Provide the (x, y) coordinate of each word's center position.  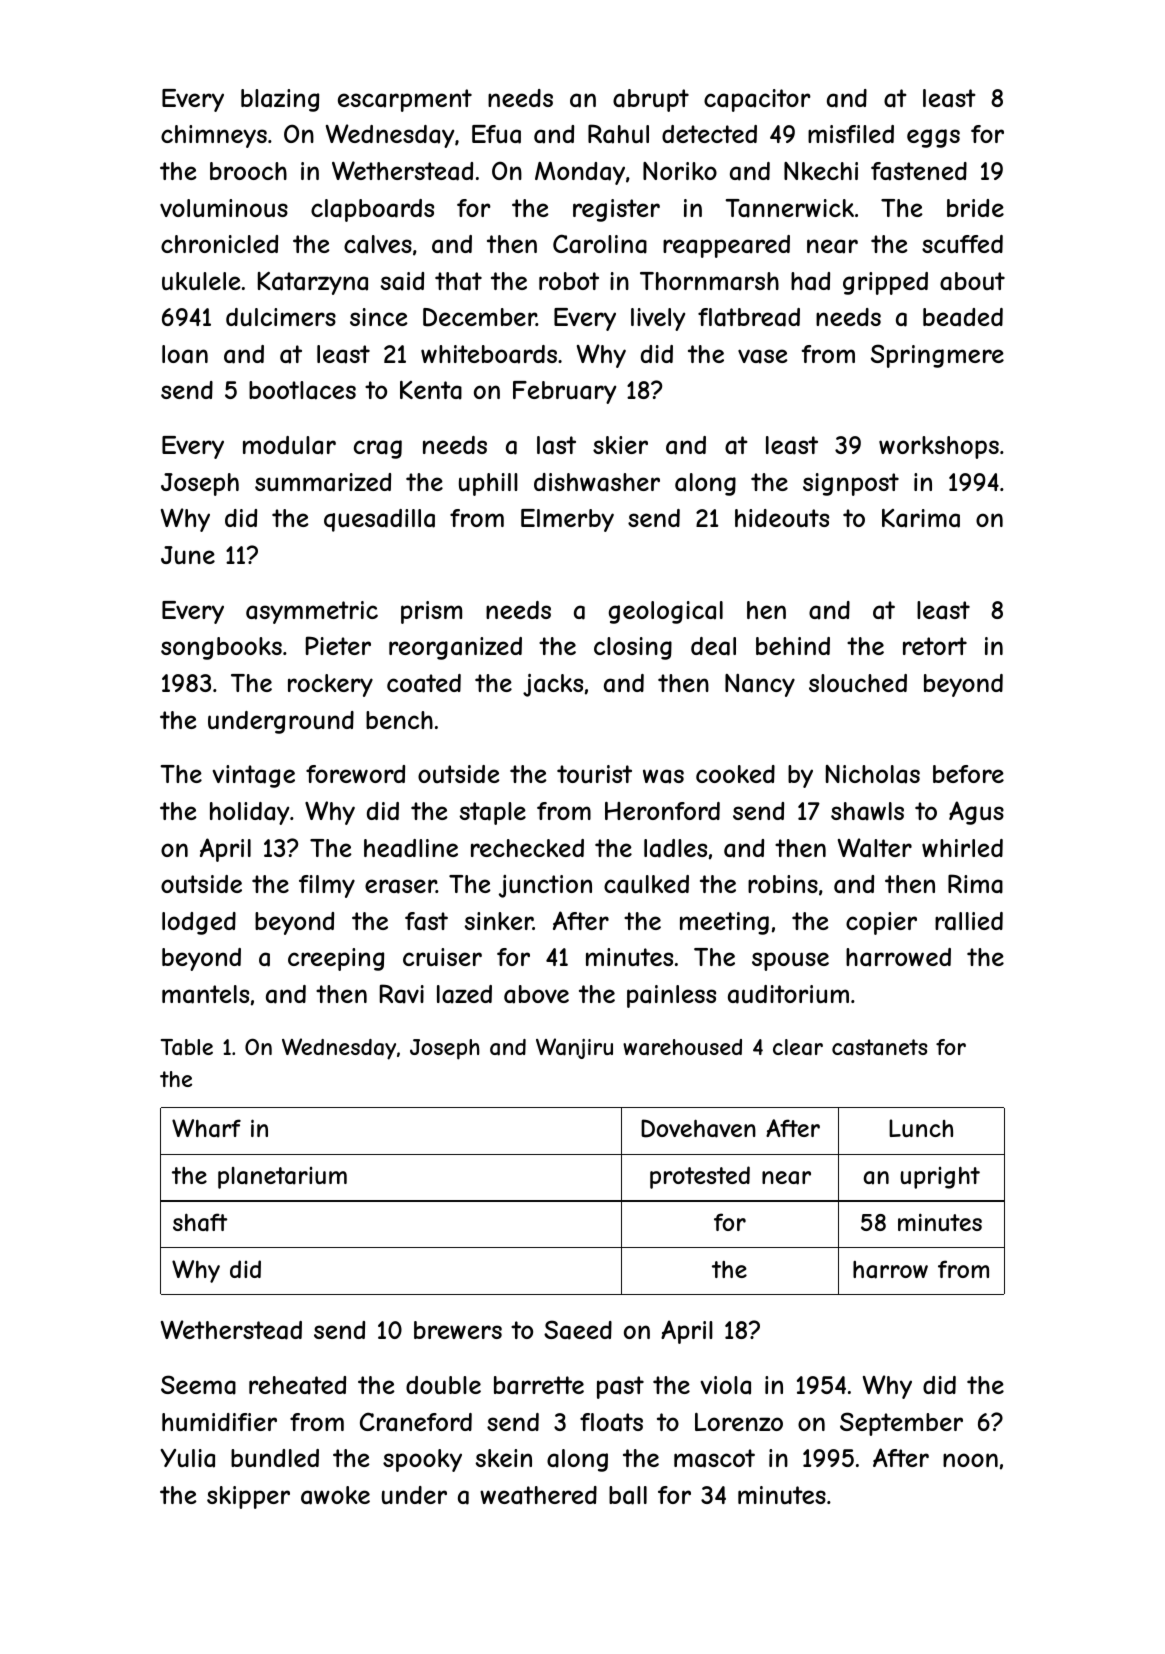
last (556, 445)
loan (185, 354)
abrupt (651, 100)
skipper (248, 1497)
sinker (498, 921)
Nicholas (873, 774)
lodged (199, 923)
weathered (538, 1495)
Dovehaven (698, 1128)
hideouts (782, 518)
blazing (280, 100)
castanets (879, 1047)
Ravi (402, 994)
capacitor (757, 100)
